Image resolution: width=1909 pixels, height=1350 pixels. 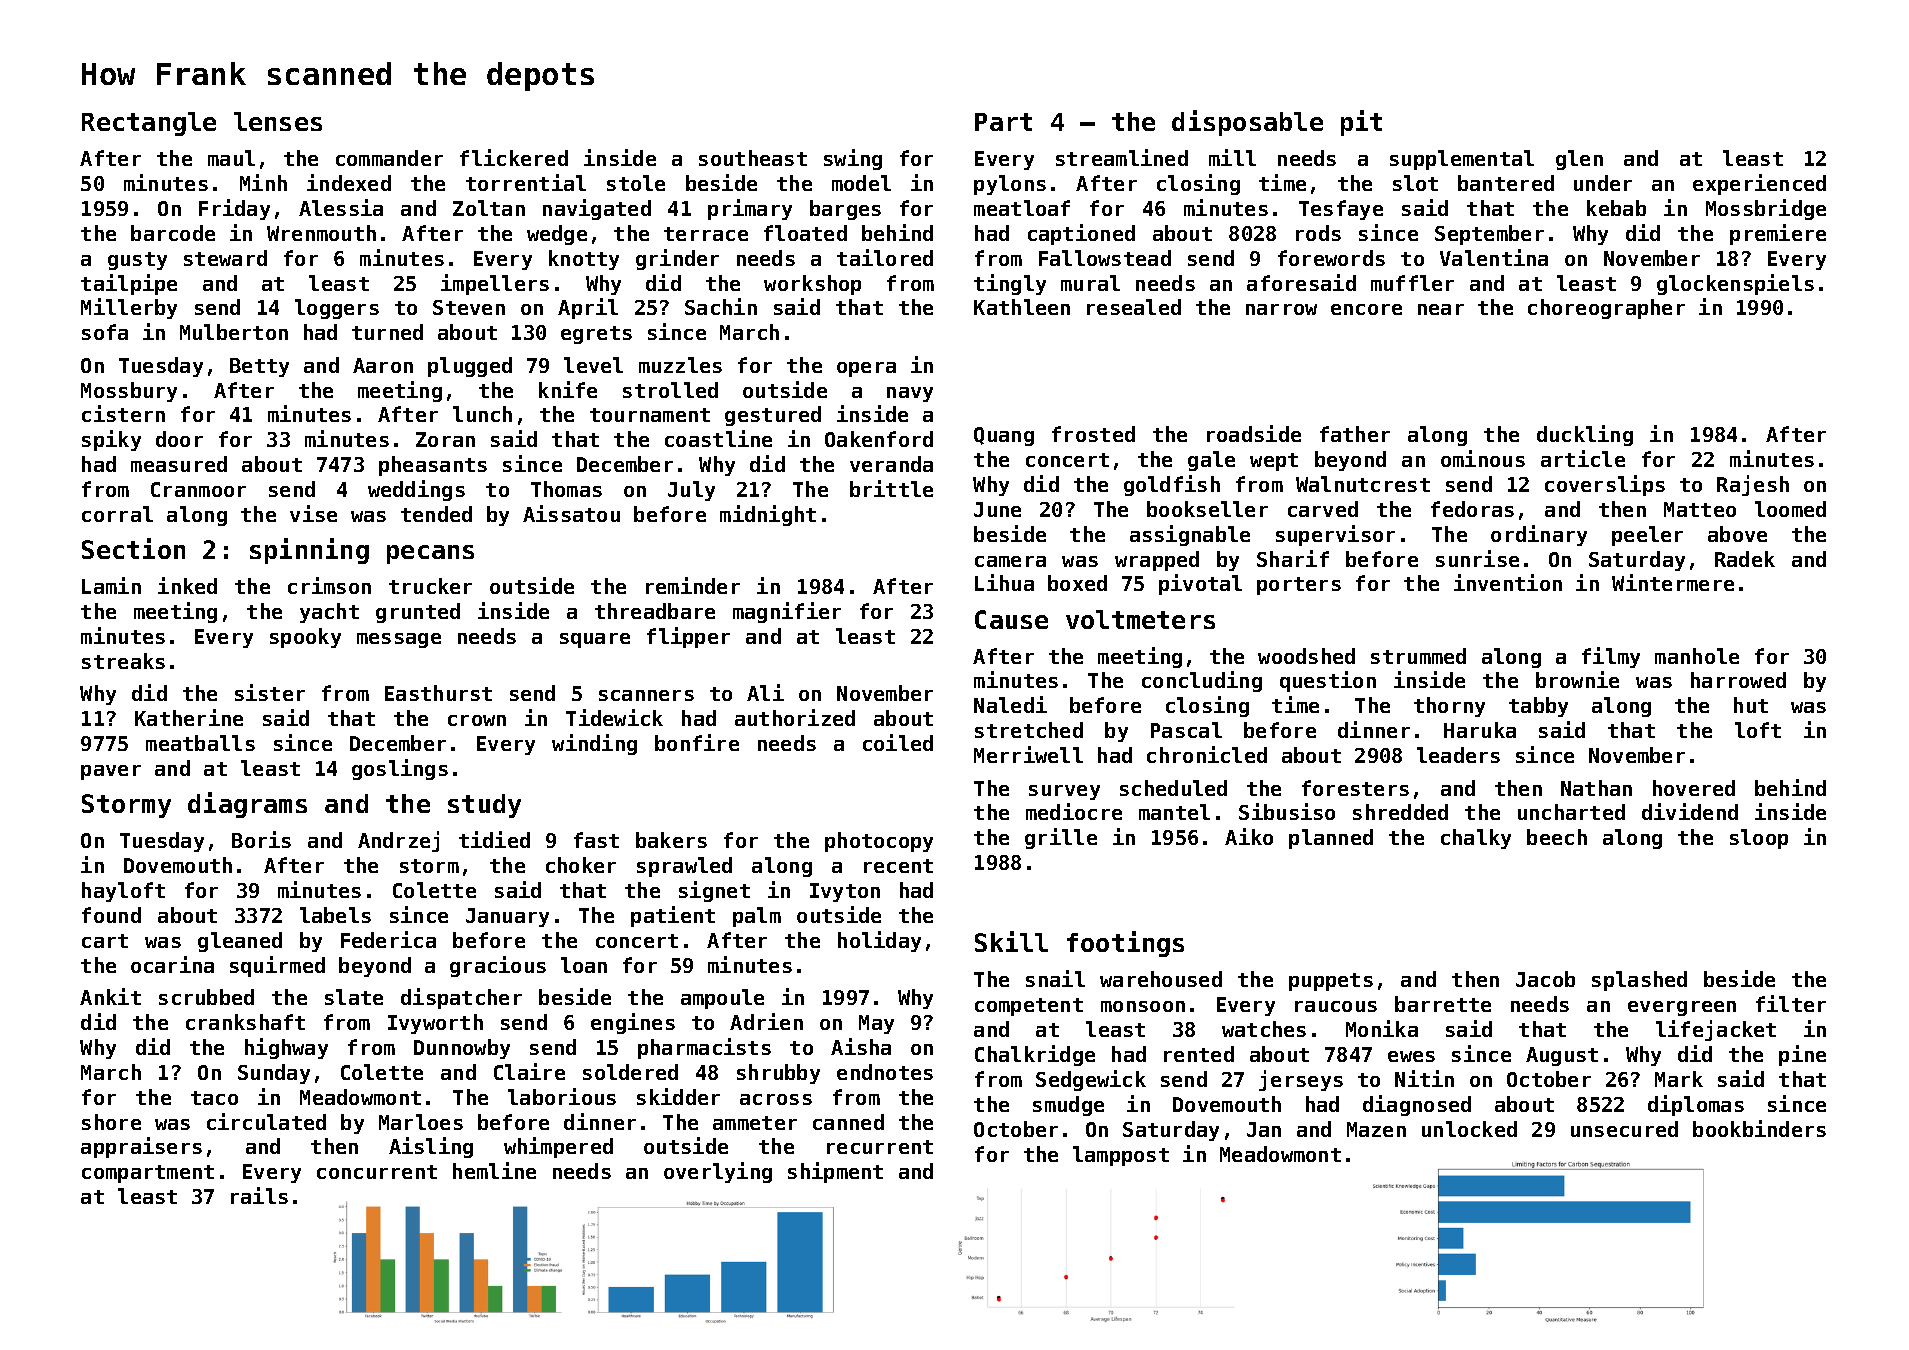 I want to click on disposable, so click(x=1247, y=123).
